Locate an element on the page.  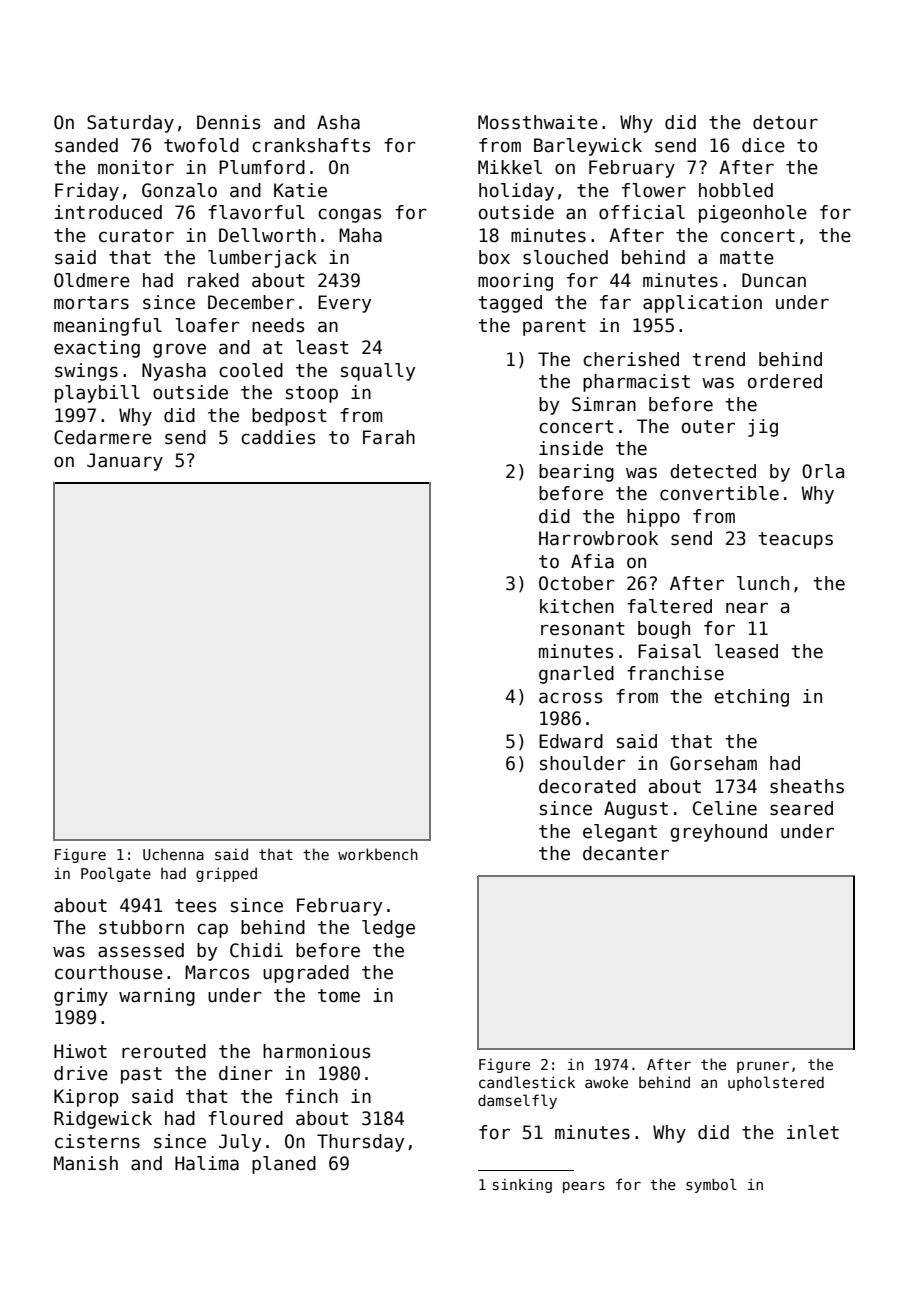
workbench is located at coordinates (378, 854).
